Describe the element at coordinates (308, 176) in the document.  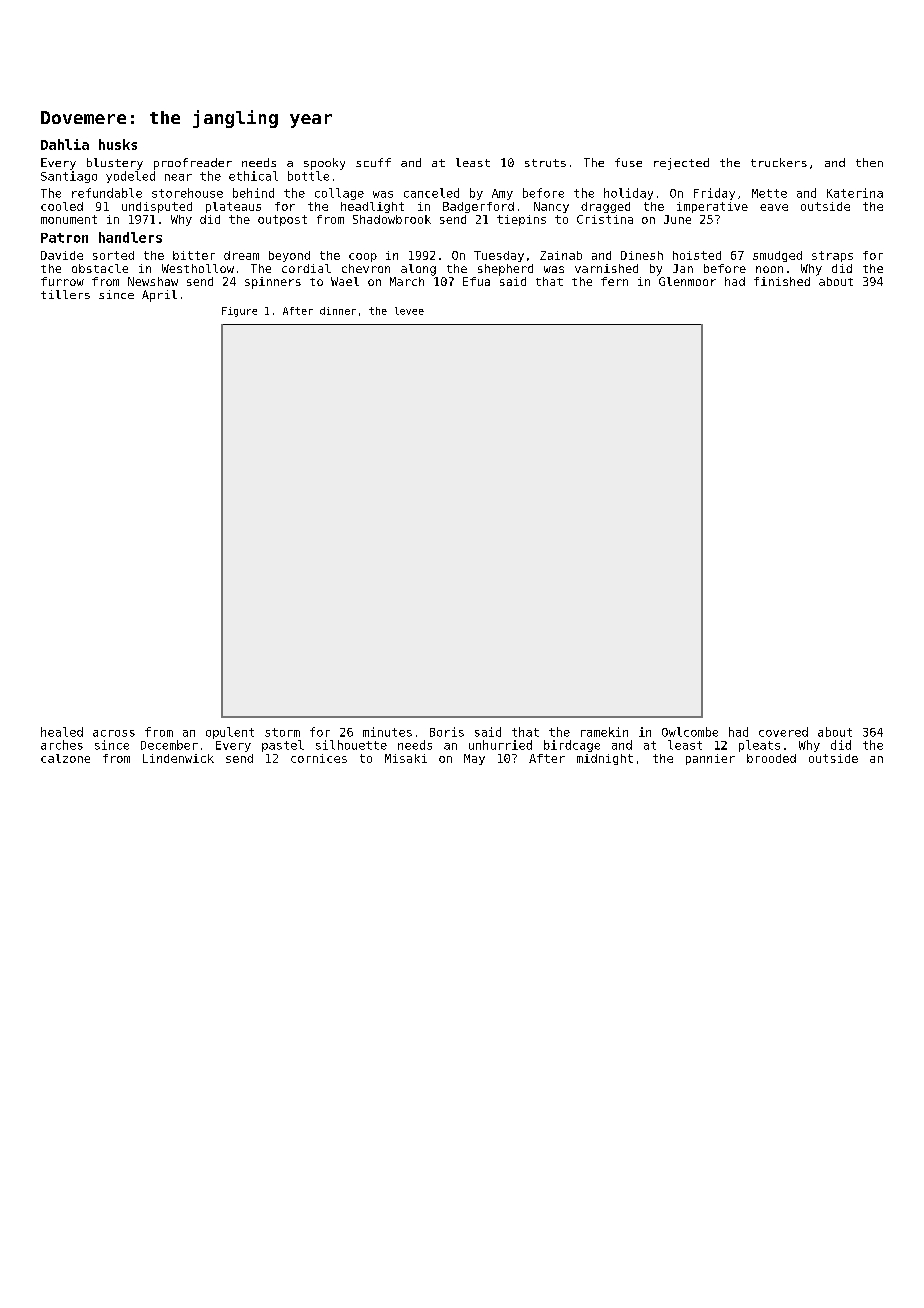
I see `bottle` at that location.
